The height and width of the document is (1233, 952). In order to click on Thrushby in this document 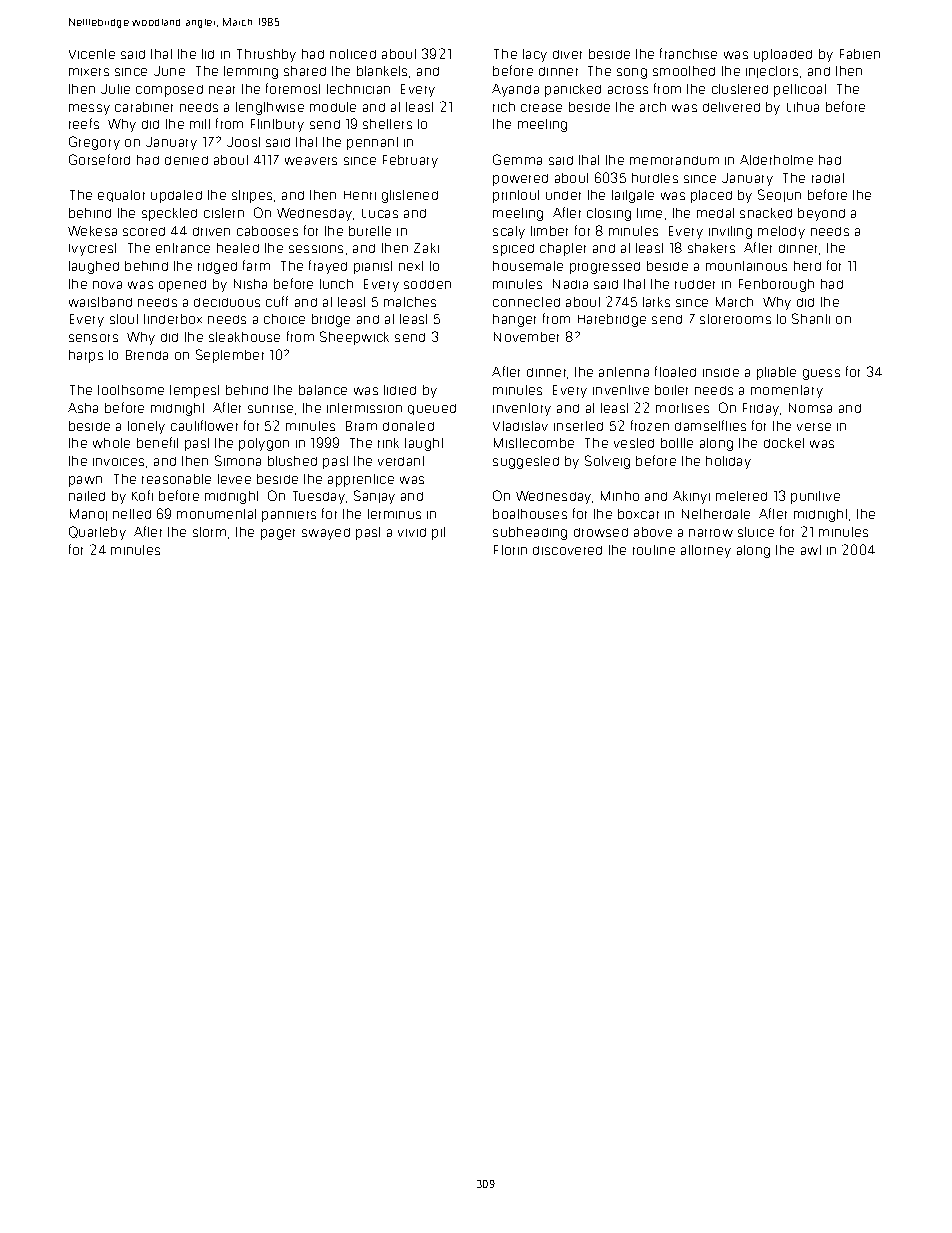, I will do `click(266, 55)`.
